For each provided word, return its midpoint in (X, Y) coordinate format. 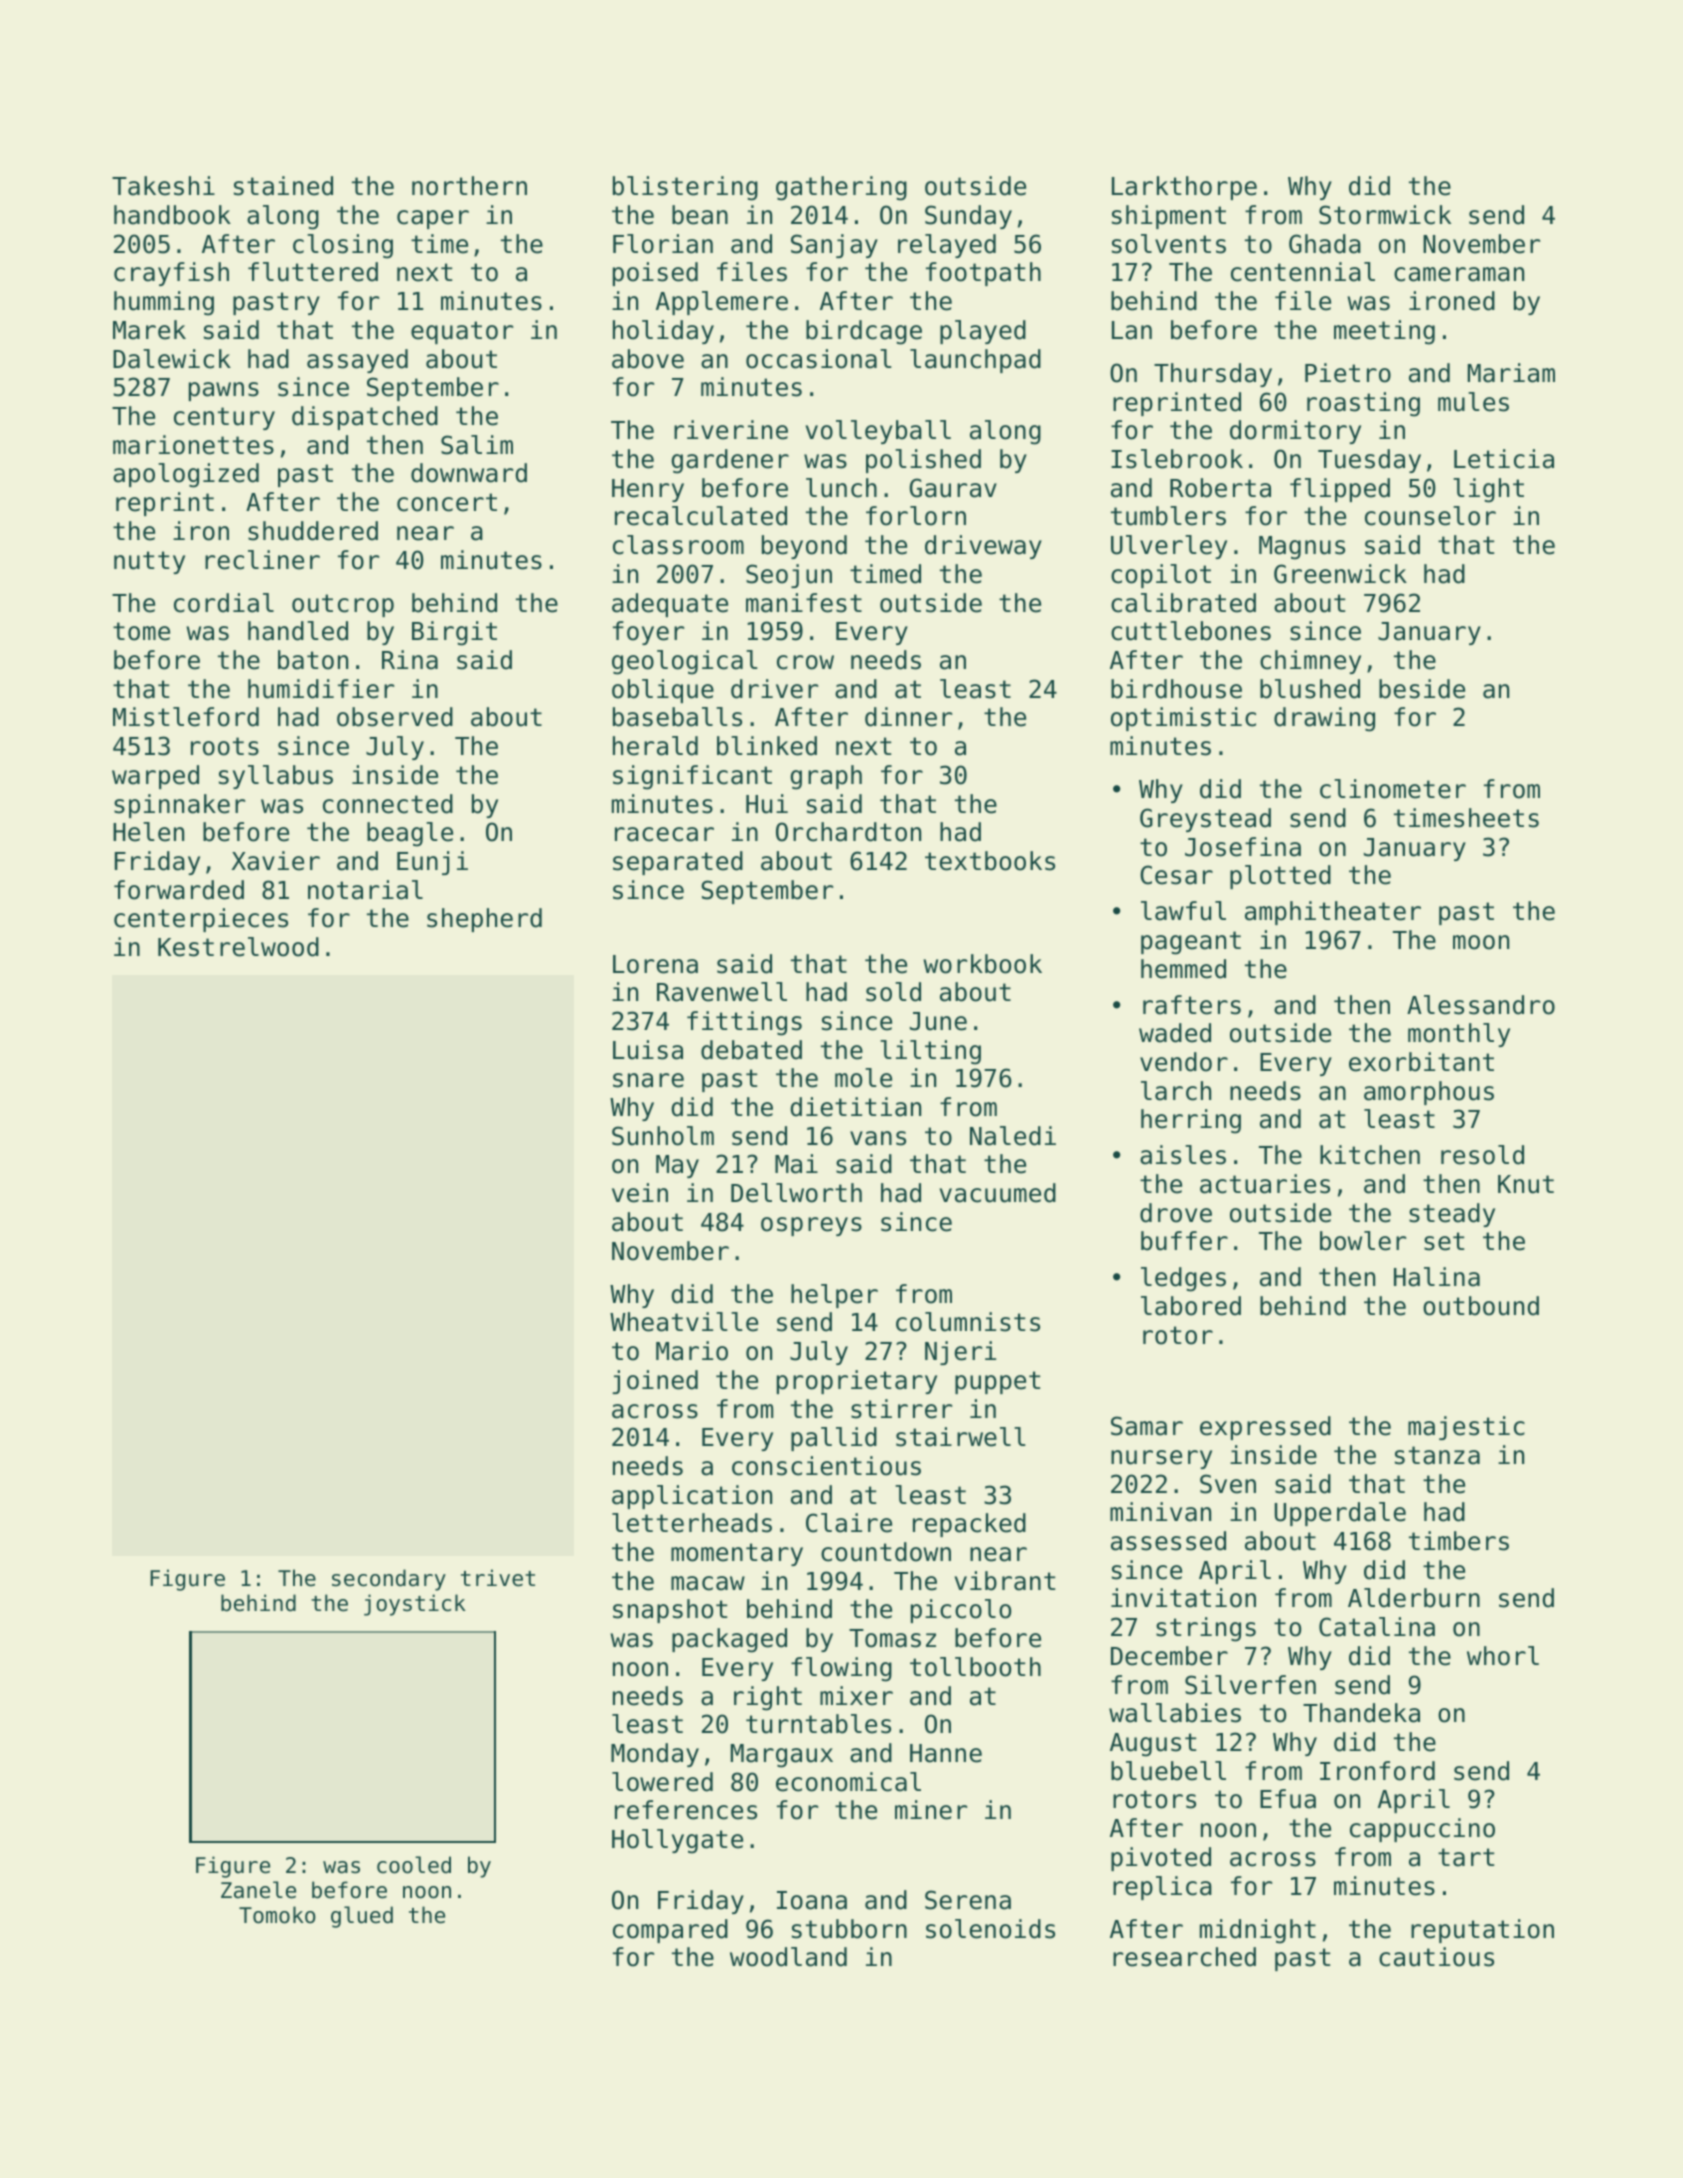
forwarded (179, 890)
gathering (841, 188)
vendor (1184, 1062)
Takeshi (163, 186)
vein (640, 1193)
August (1153, 1745)
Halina (1437, 1277)
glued (362, 1917)
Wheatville (684, 1322)
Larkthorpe (1184, 188)
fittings (744, 1023)
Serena (968, 1900)
